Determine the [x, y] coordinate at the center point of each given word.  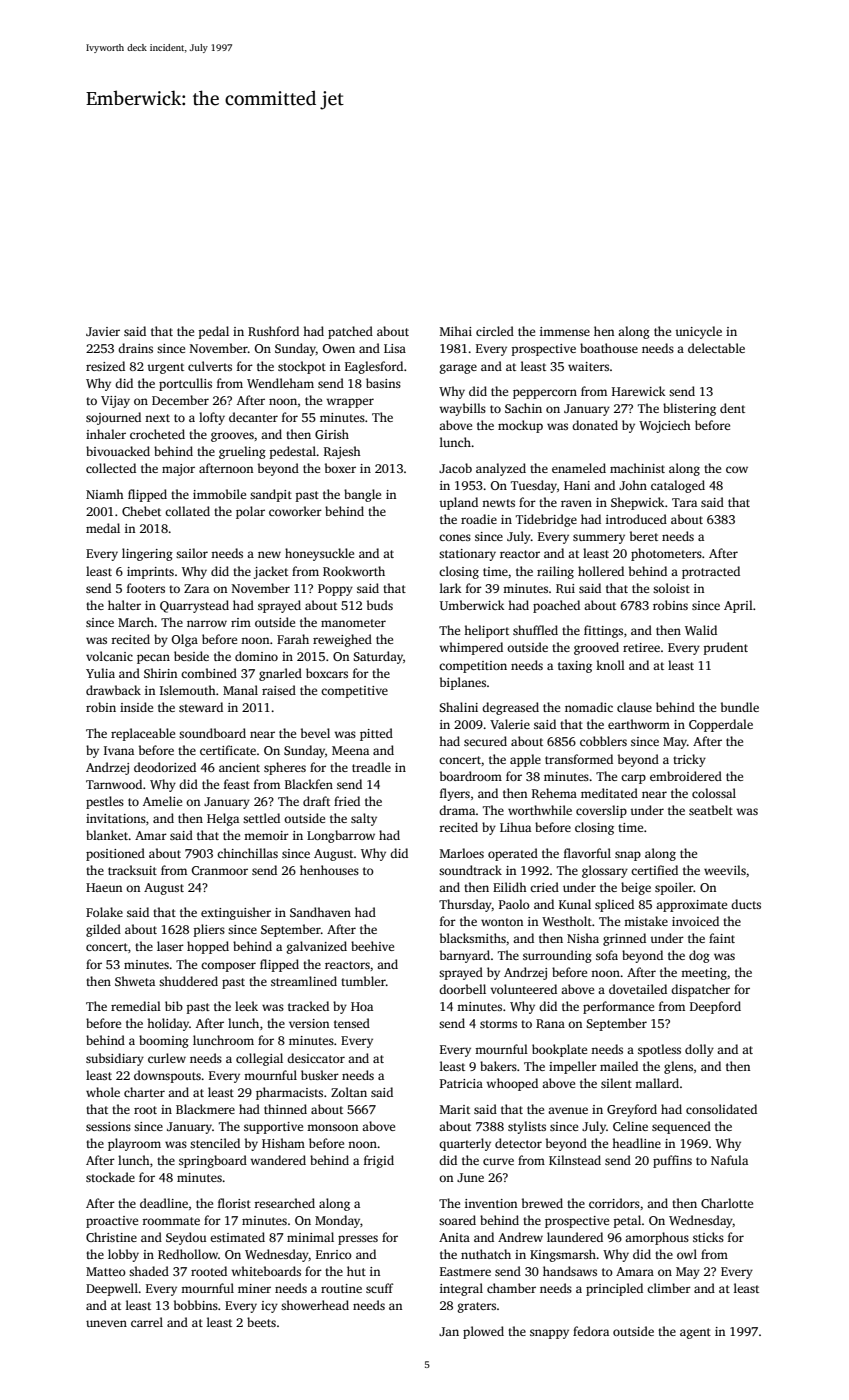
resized [105, 366]
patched [350, 332]
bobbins [196, 1305]
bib [174, 1006]
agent [695, 1333]
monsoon [332, 1127]
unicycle [698, 332]
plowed [483, 1332]
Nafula [729, 1160]
